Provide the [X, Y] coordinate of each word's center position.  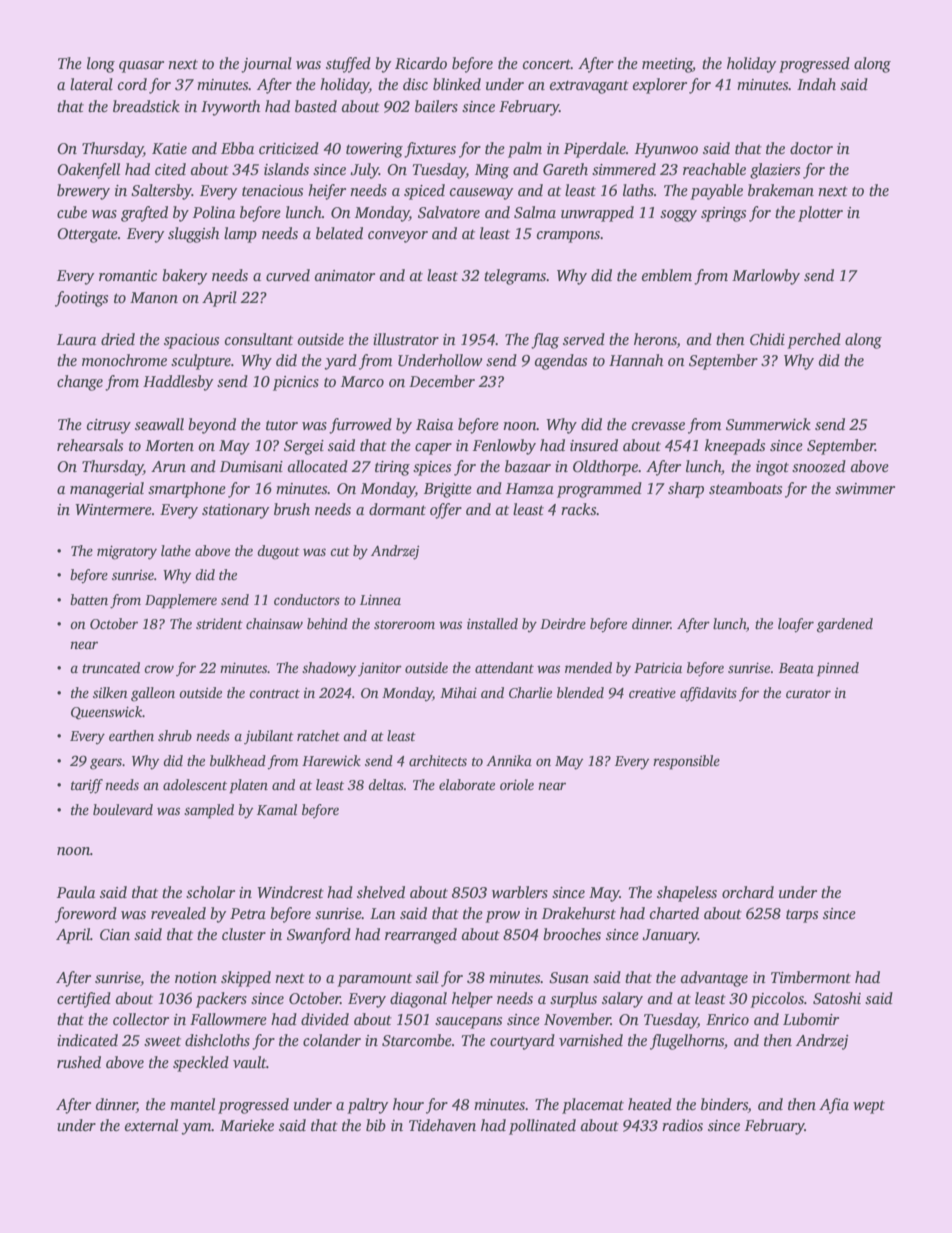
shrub [175, 735]
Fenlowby [504, 447]
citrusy [109, 426]
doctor [811, 148]
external [151, 1125]
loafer [796, 625]
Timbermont [811, 977]
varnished [591, 1040]
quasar [141, 67]
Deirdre [563, 623]
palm [525, 150]
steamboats [745, 488]
